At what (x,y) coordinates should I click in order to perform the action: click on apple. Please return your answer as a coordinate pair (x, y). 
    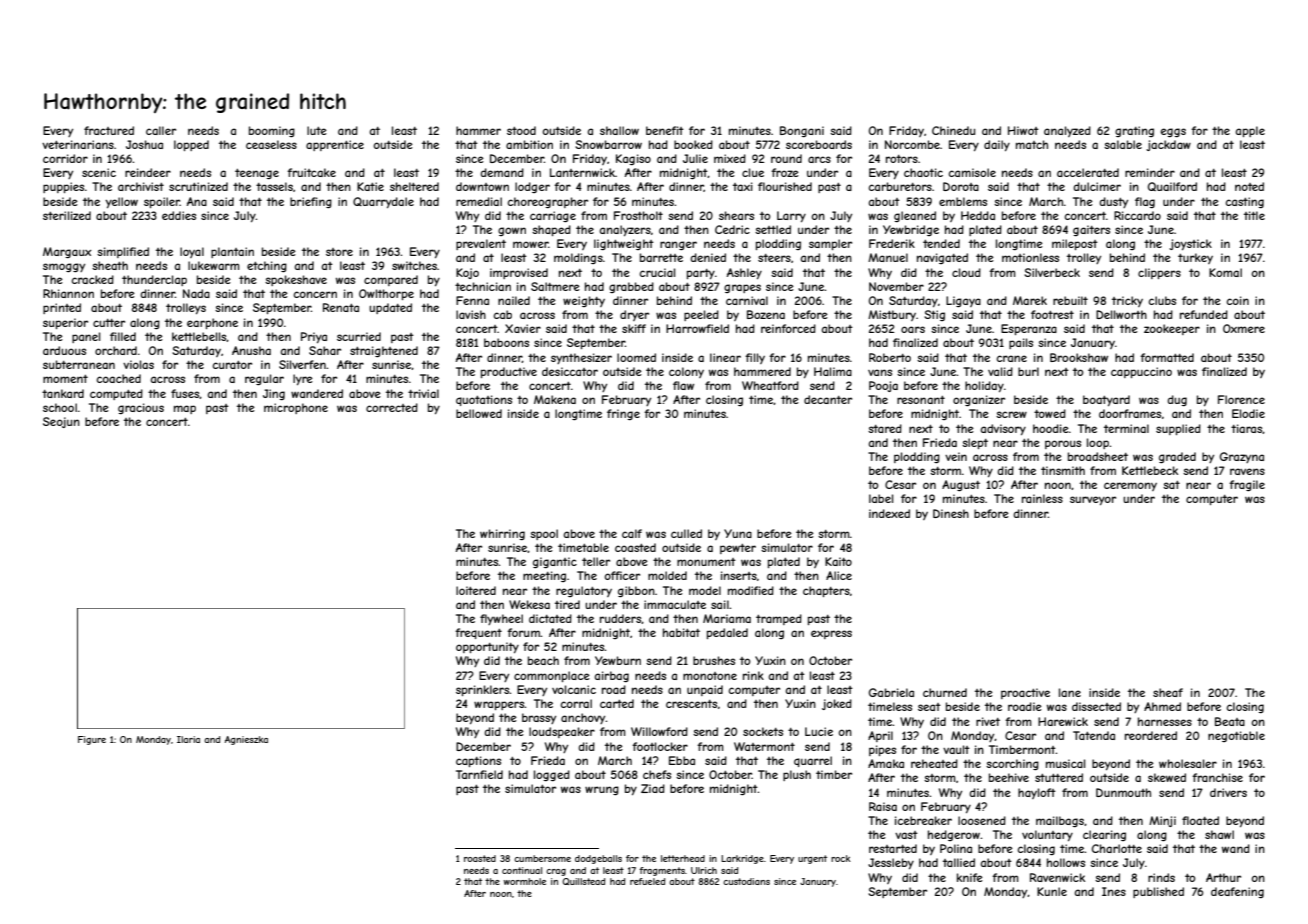
    Looking at the image, I should click on (1250, 131).
